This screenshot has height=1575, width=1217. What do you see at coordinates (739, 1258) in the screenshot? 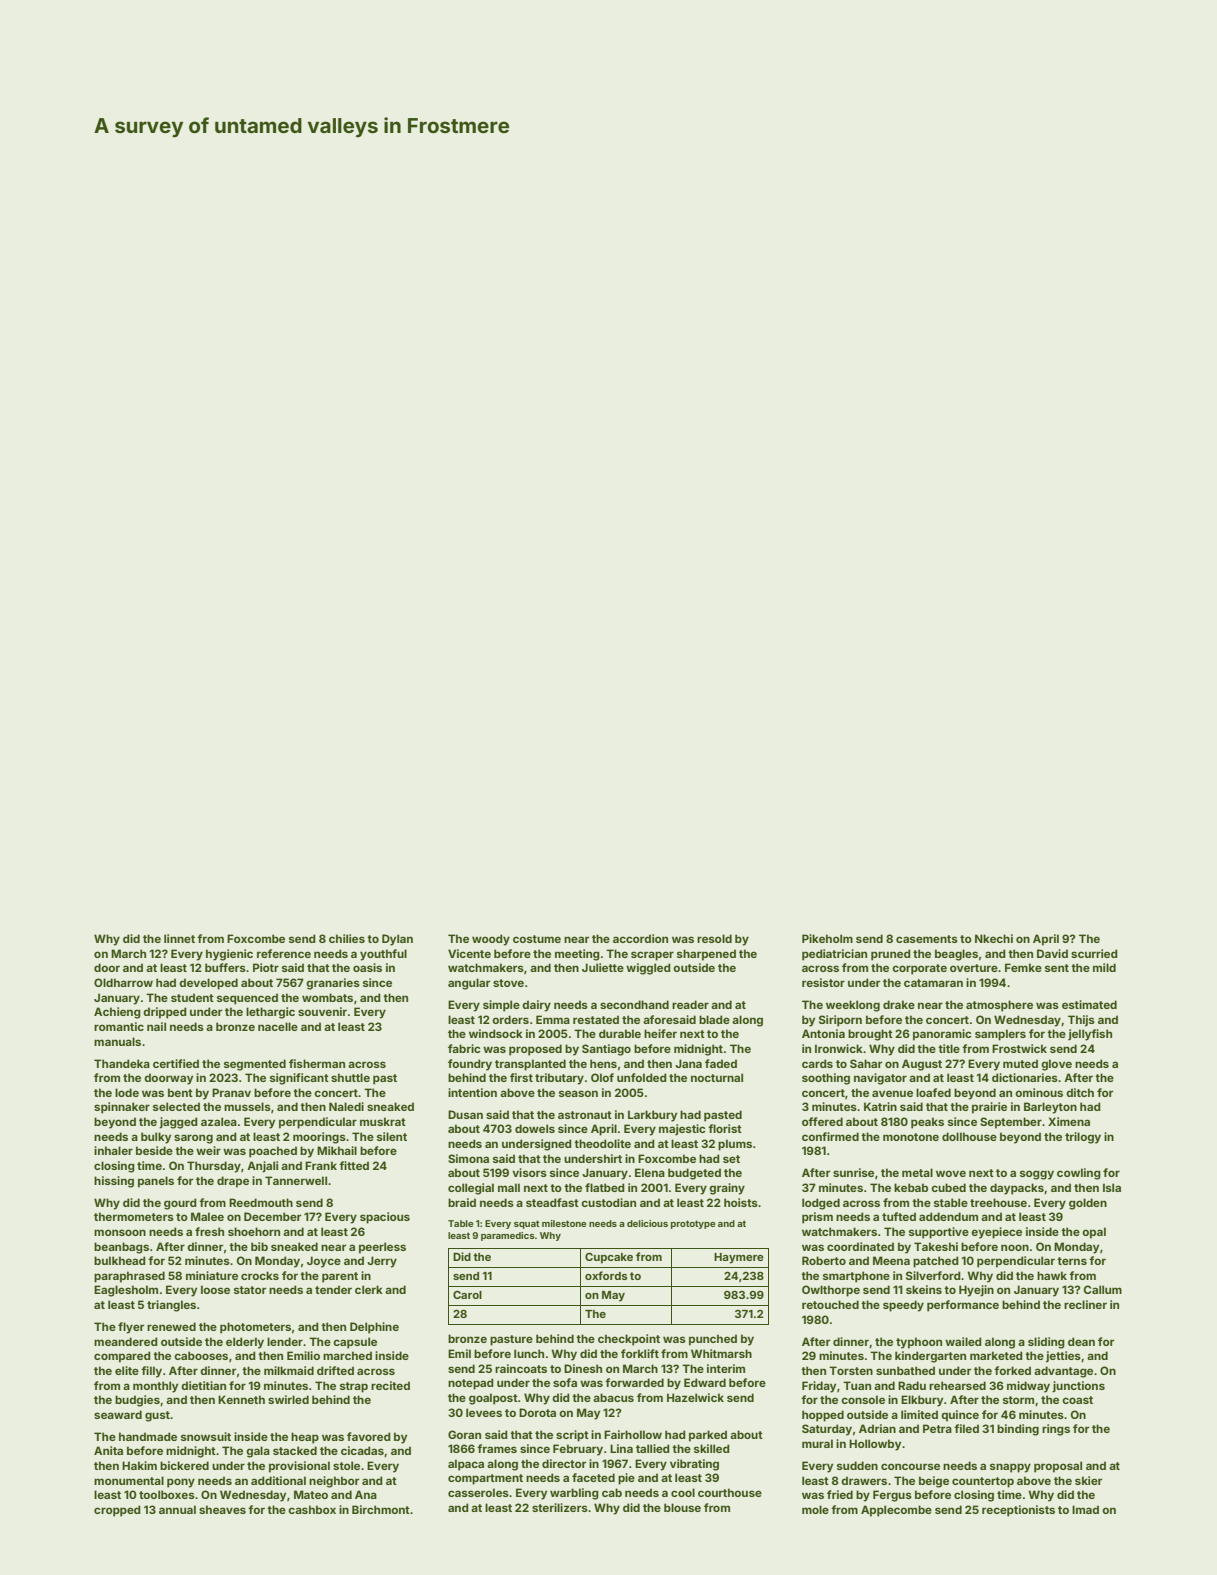
I see `Haymere` at bounding box center [739, 1258].
